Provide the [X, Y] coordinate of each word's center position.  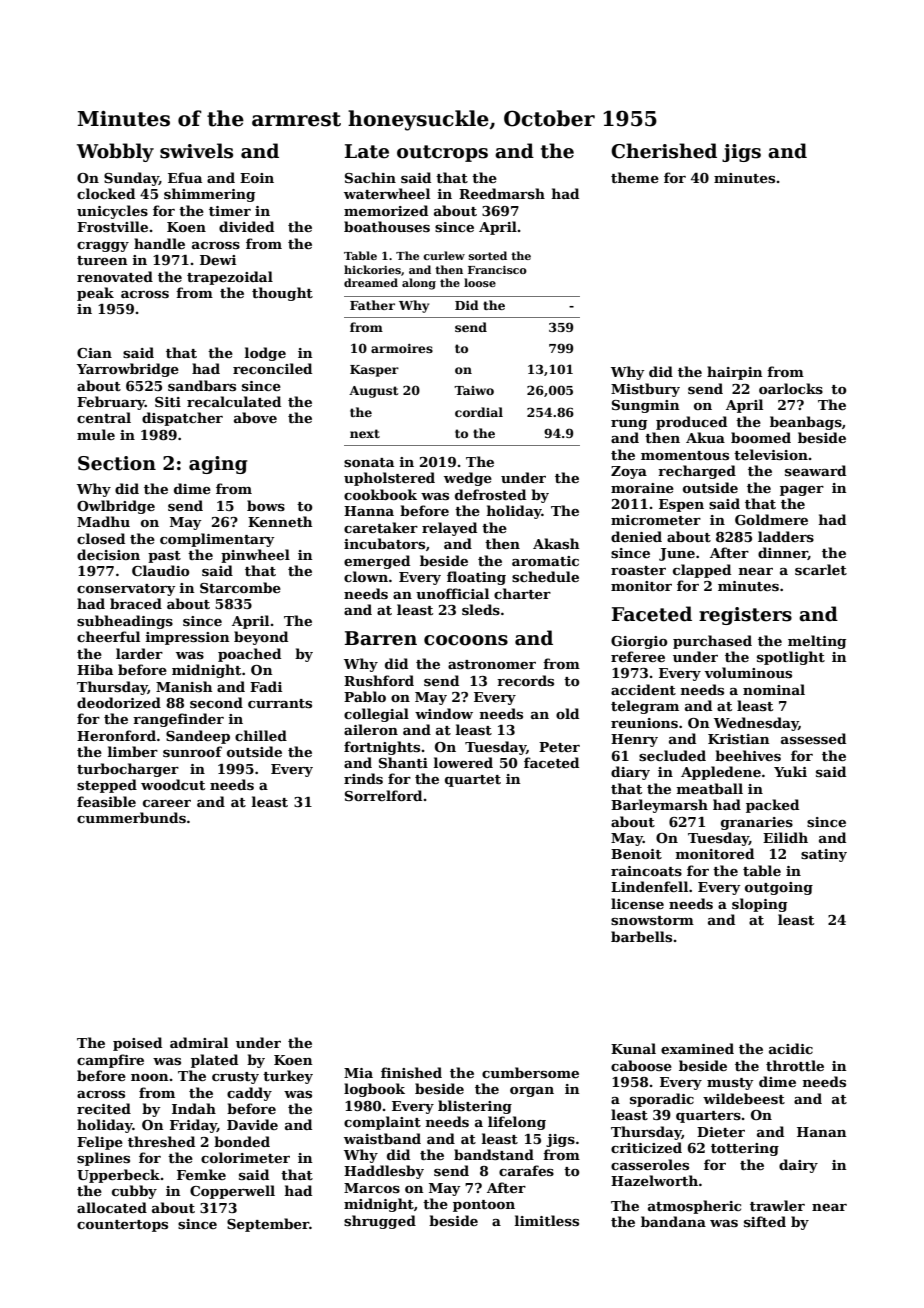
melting [817, 642]
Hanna [369, 511]
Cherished [664, 151]
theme [635, 177]
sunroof [192, 751]
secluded [672, 755]
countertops [122, 1226]
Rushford [379, 680]
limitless [547, 1220]
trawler [777, 1205]
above [255, 417]
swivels [196, 151]
